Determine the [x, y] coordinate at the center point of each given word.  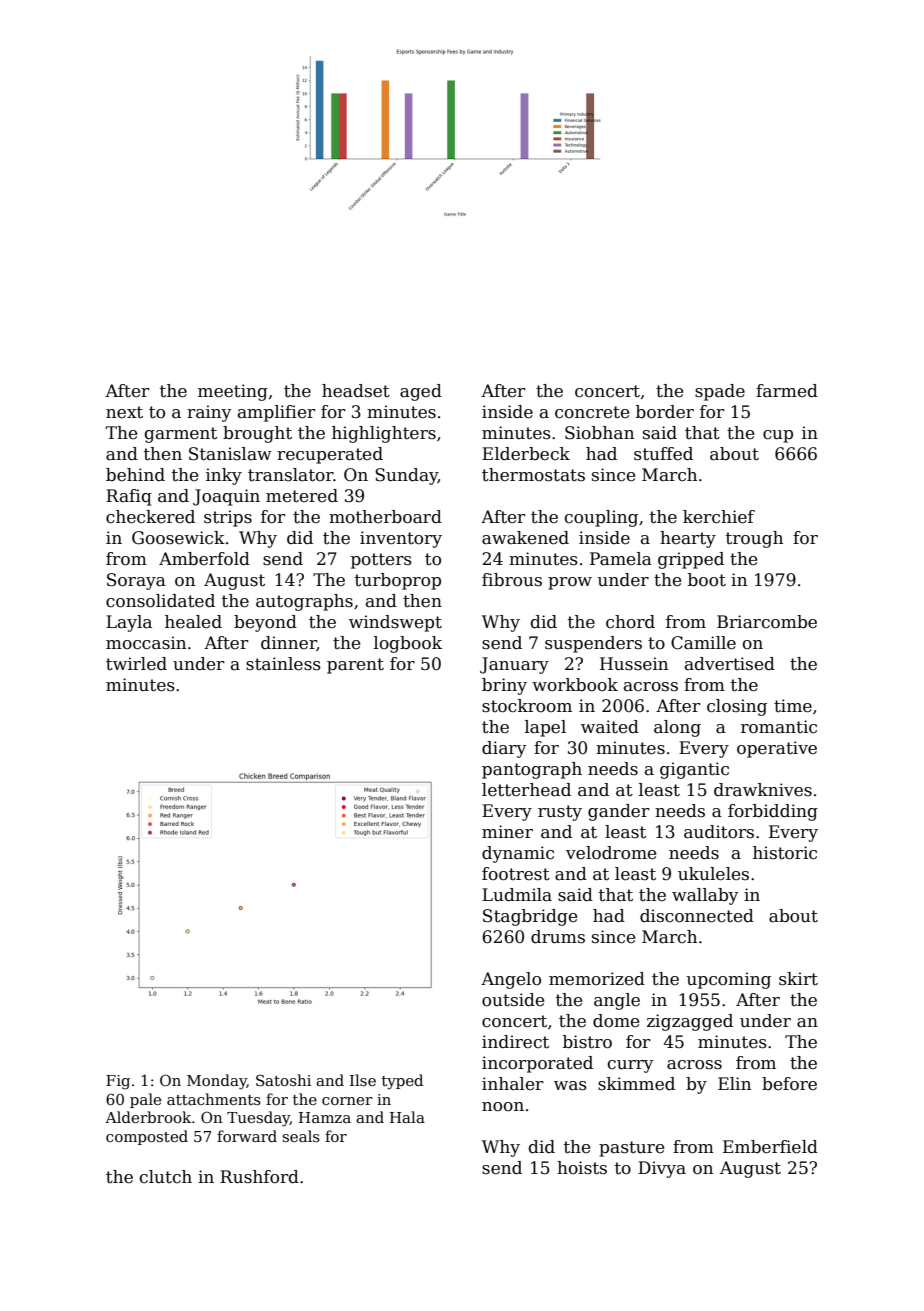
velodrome [611, 853]
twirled [136, 664]
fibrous [512, 580]
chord [630, 622]
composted [147, 1137]
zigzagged [690, 1022]
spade [720, 392]
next [124, 412]
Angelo [511, 980]
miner [507, 832]
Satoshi [283, 1080]
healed [193, 622]
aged [421, 392]
